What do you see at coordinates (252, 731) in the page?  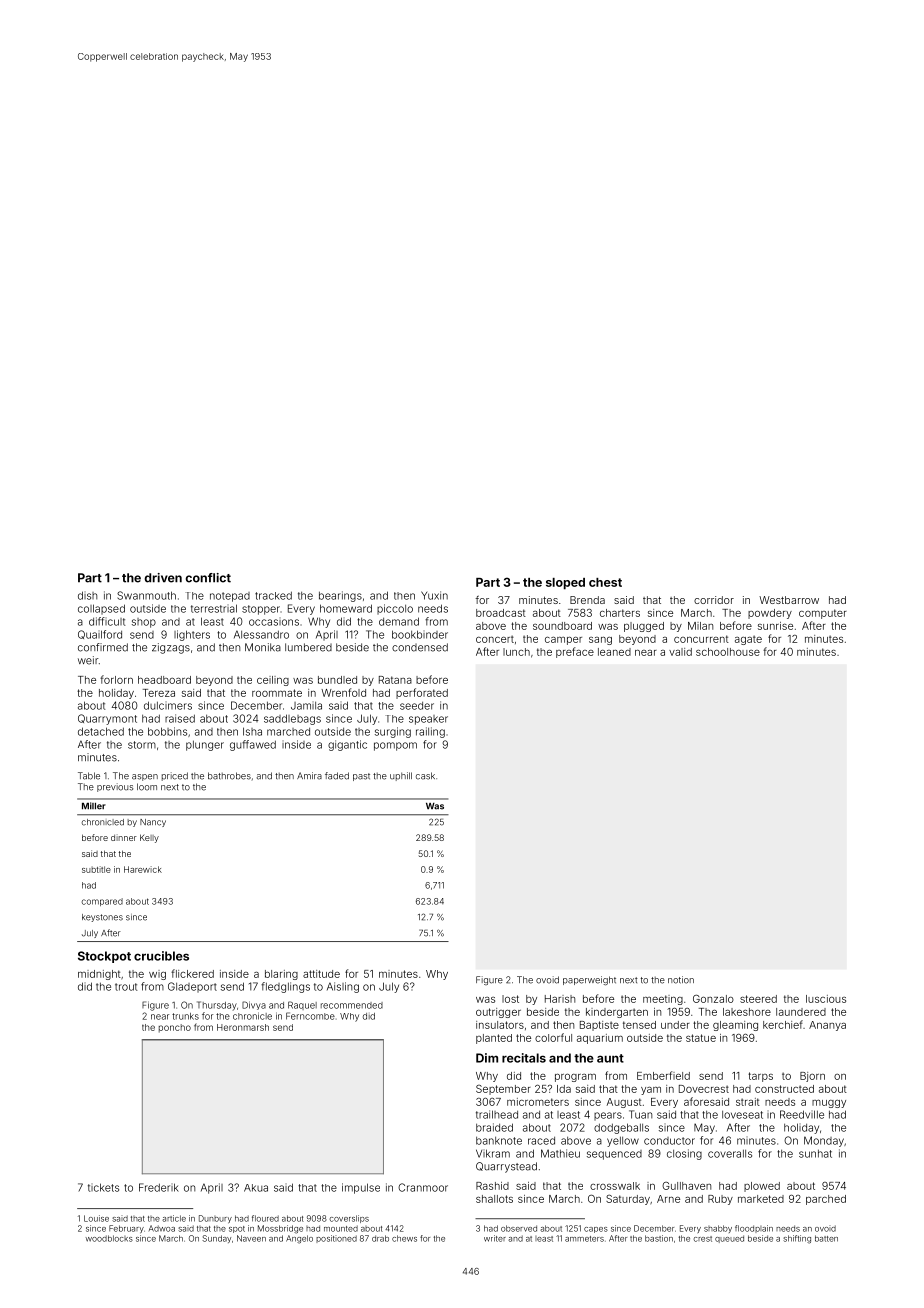 I see `Isha` at bounding box center [252, 731].
